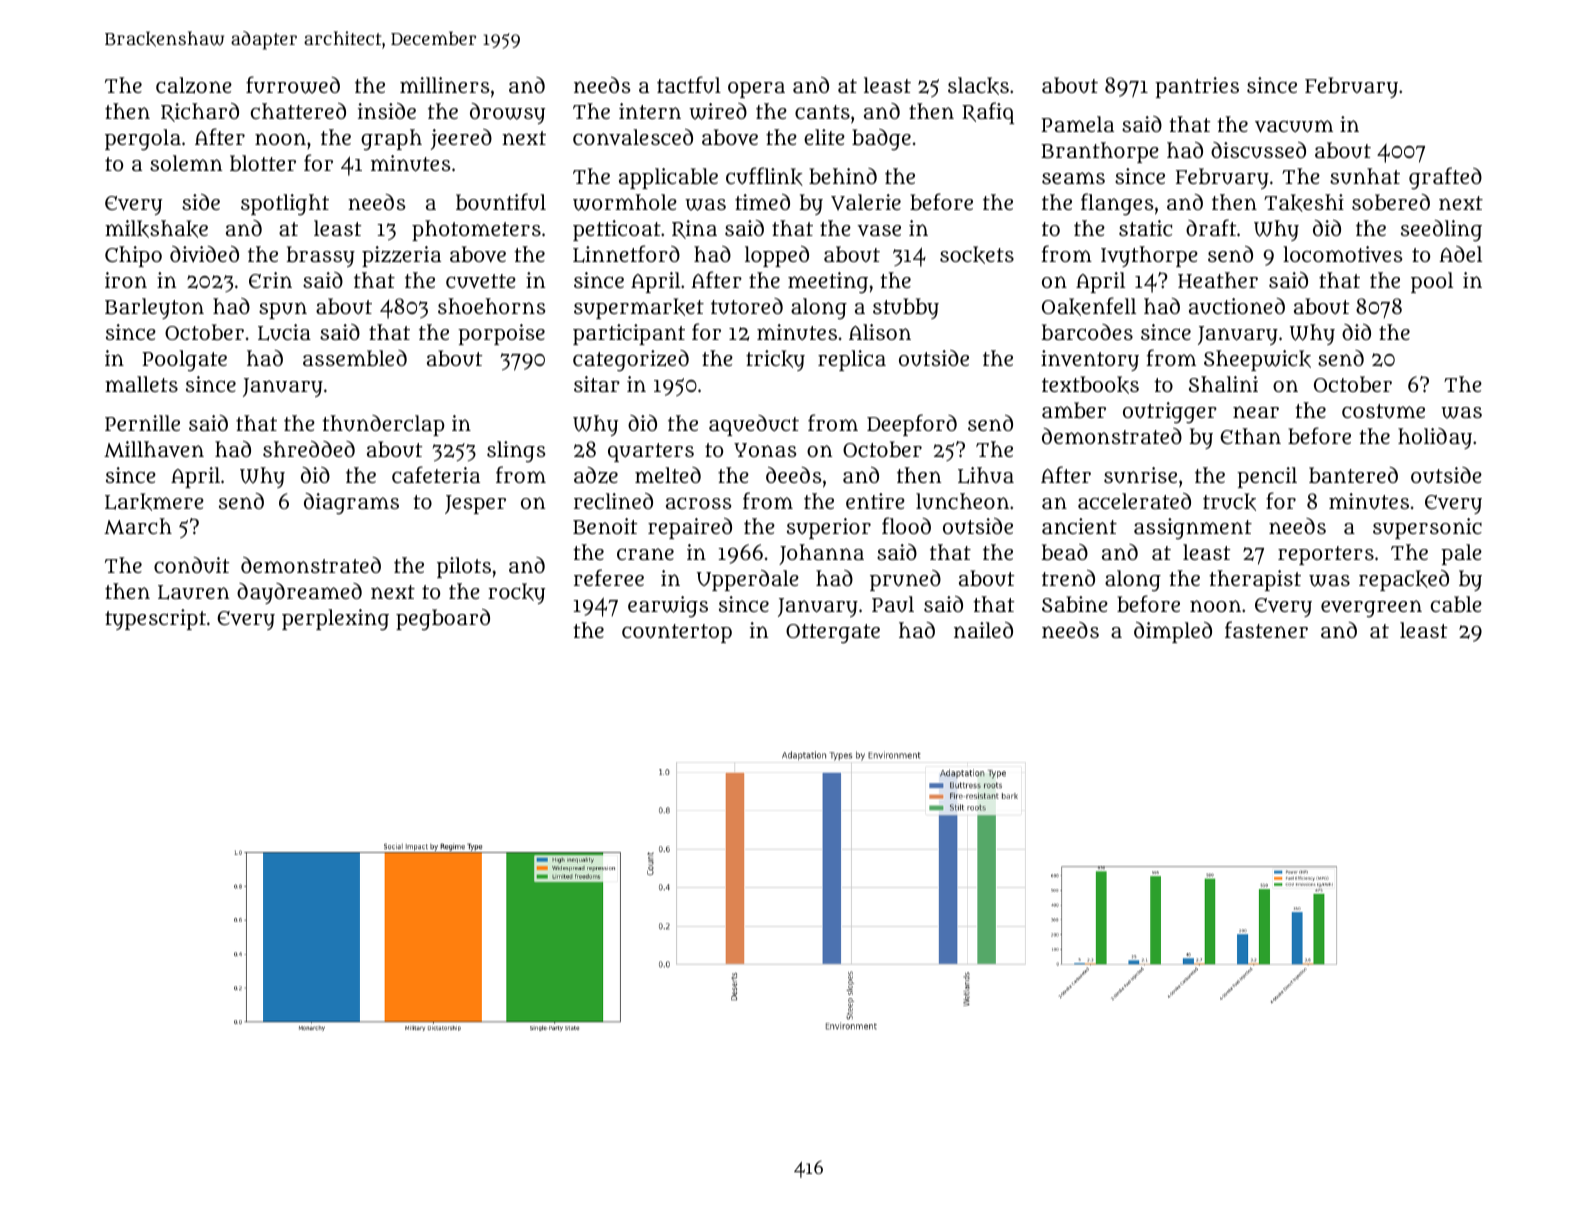 The height and width of the page is (1226, 1587). I want to click on aqueduct, so click(754, 425).
